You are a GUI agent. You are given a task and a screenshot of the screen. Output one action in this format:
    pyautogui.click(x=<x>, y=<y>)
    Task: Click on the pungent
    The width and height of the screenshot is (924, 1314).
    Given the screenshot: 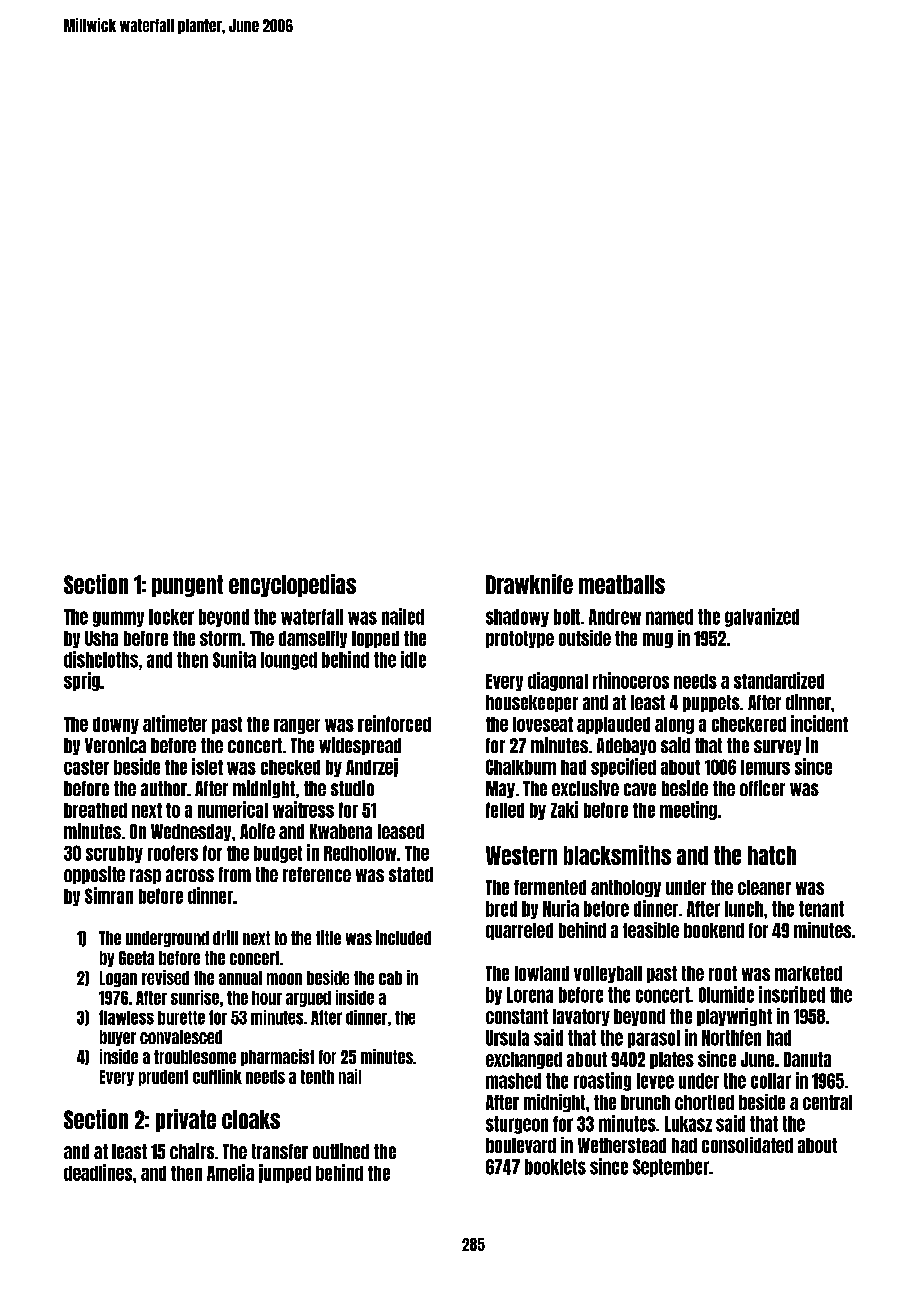 What is the action you would take?
    pyautogui.click(x=187, y=586)
